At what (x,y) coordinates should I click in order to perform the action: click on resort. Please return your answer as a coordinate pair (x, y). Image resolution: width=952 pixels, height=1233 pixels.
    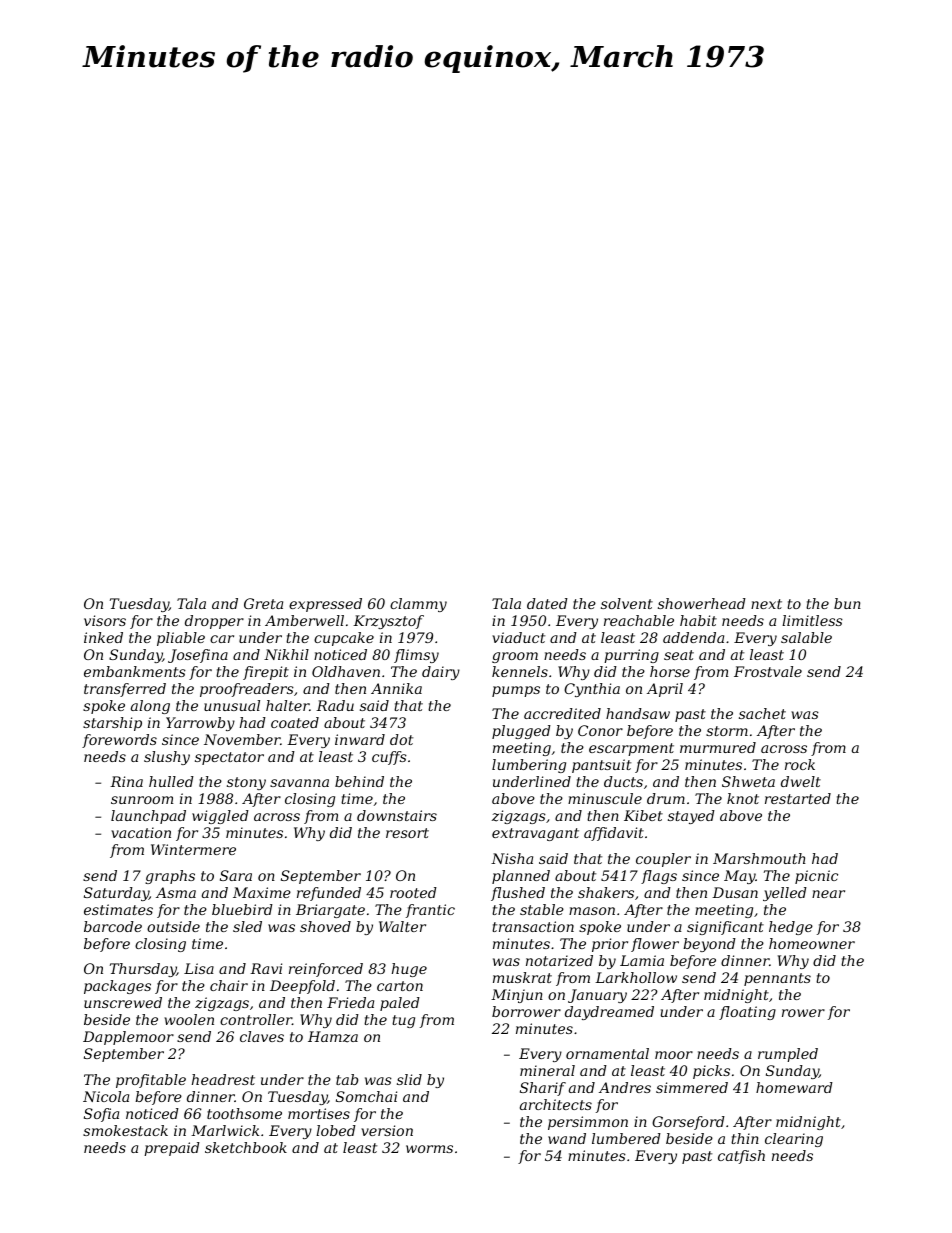
    Looking at the image, I should click on (407, 833).
